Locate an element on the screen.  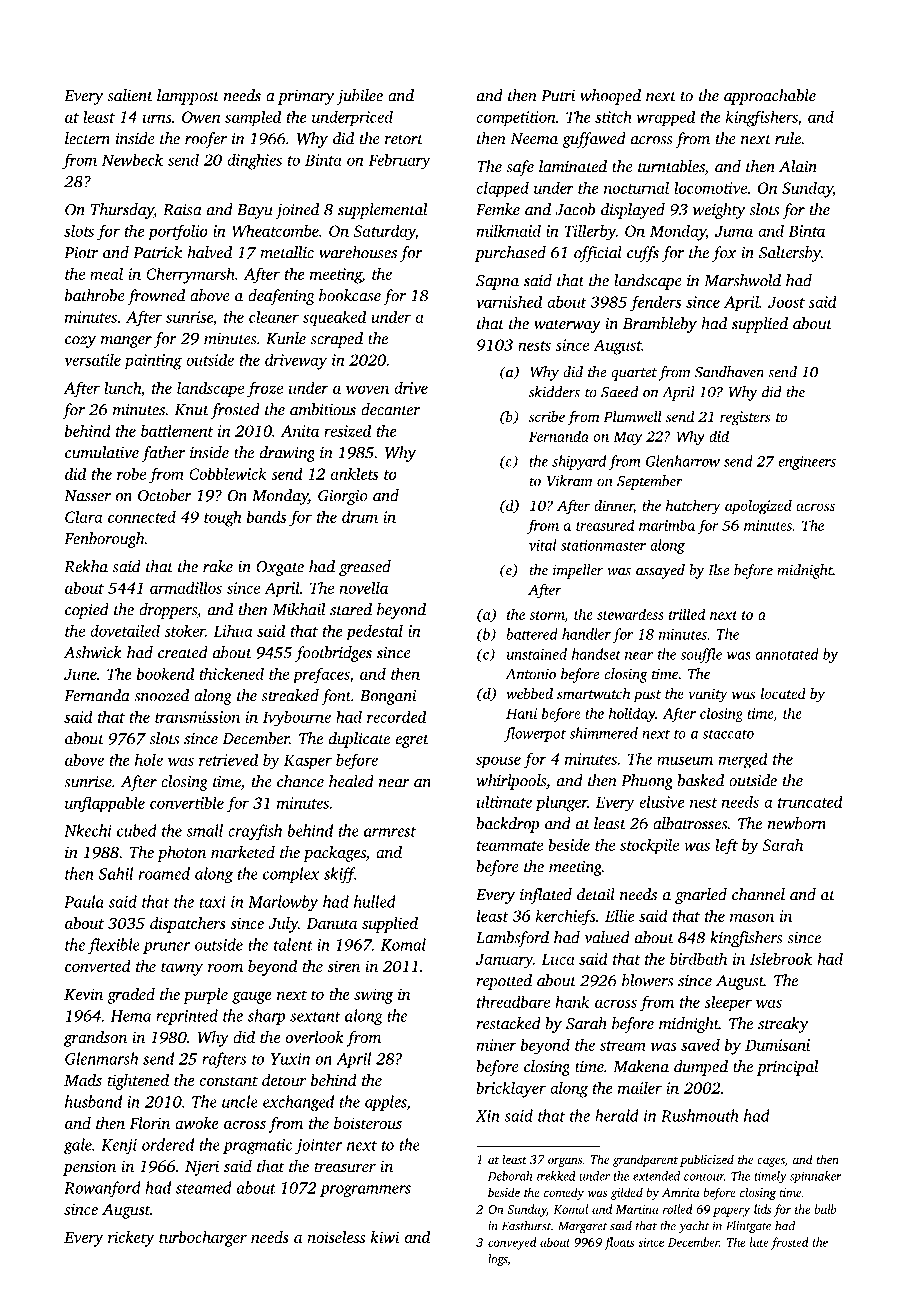
Joost is located at coordinates (786, 302).
